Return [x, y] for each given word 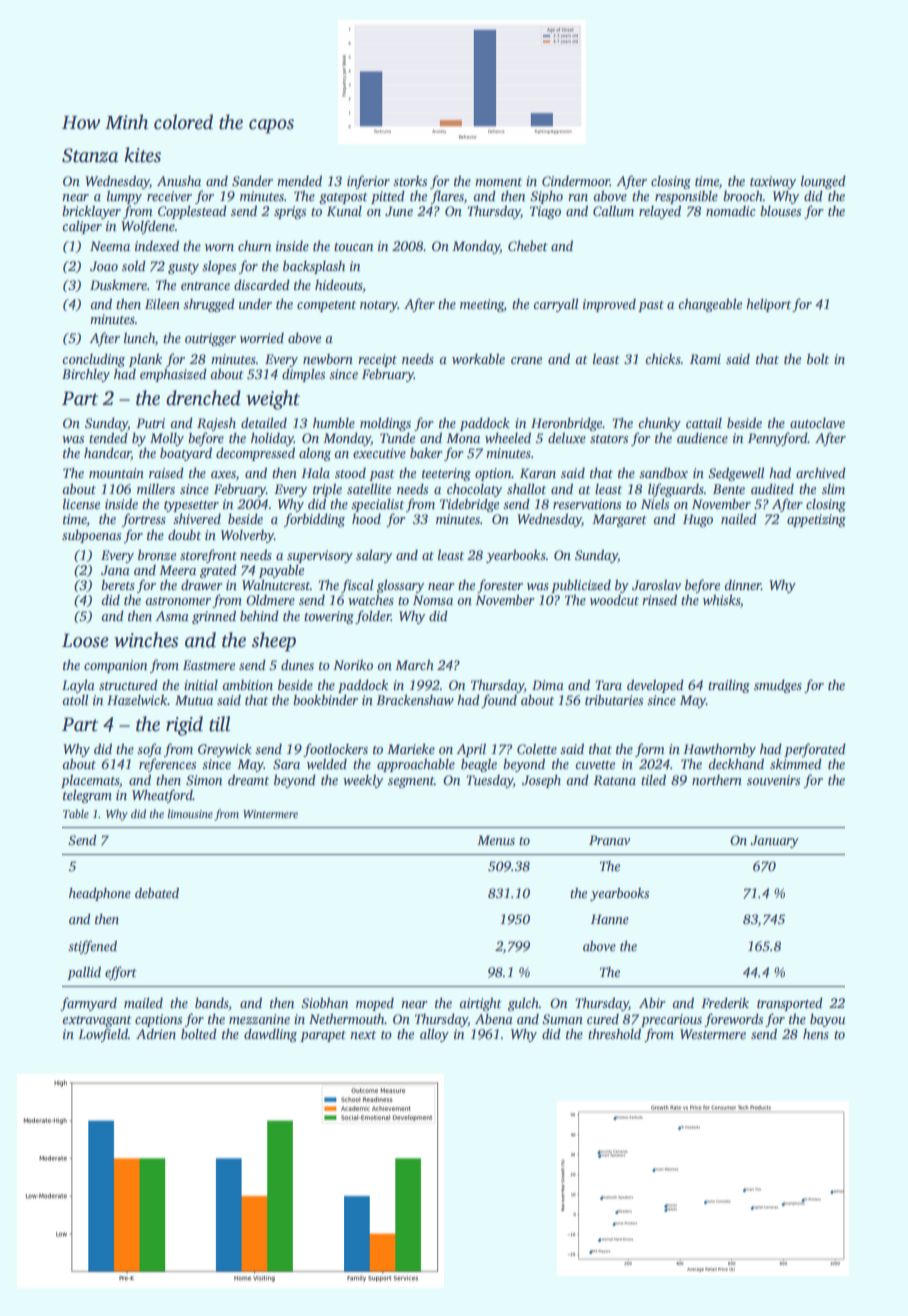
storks [410, 180]
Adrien [156, 1034]
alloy [434, 1035]
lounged [823, 182]
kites [142, 155]
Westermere [713, 1034]
